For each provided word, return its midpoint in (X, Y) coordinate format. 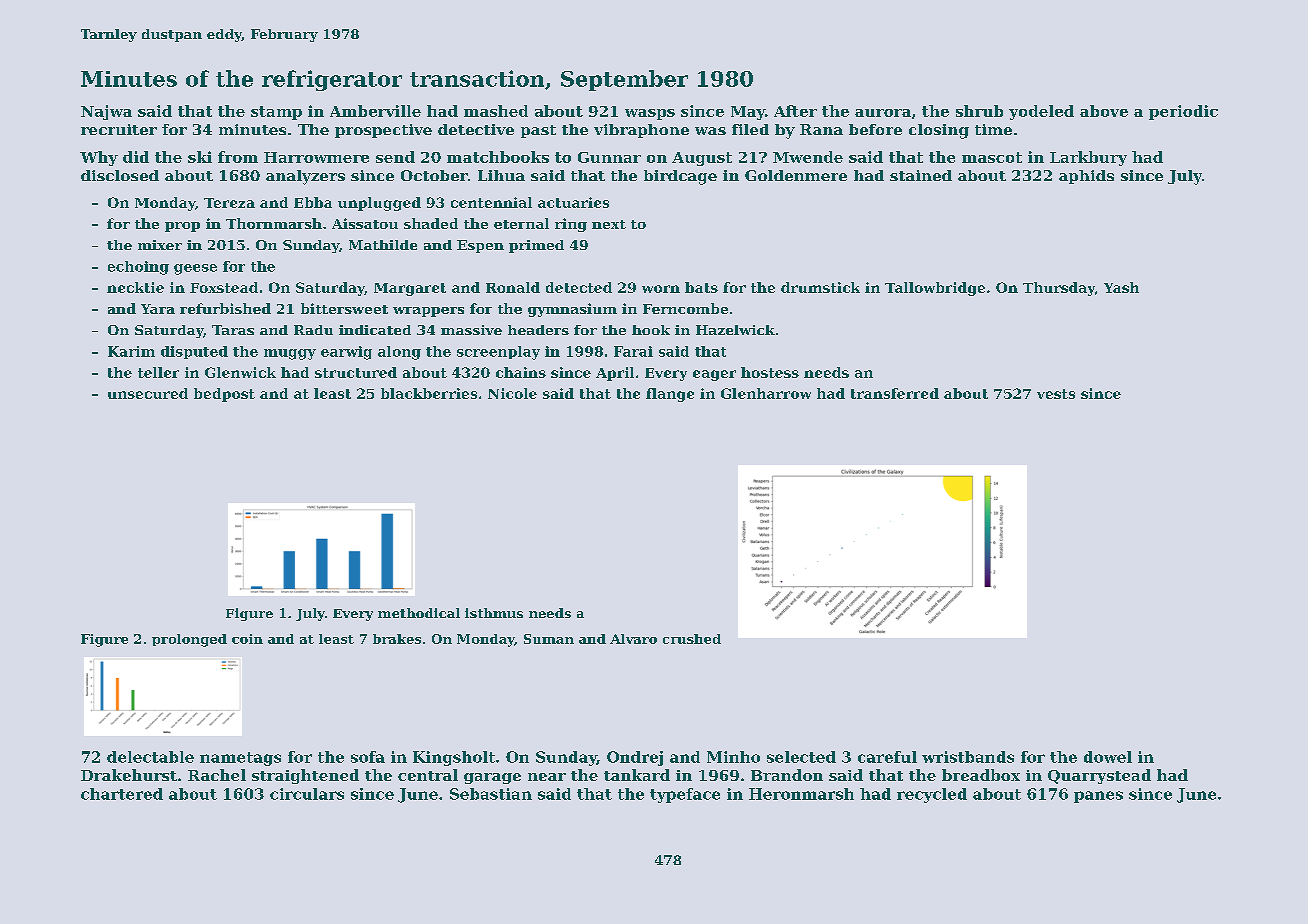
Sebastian (491, 794)
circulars (307, 794)
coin (247, 639)
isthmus (494, 613)
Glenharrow (766, 393)
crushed (692, 639)
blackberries (429, 393)
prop (182, 227)
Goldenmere (796, 175)
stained (921, 175)
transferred (895, 393)
